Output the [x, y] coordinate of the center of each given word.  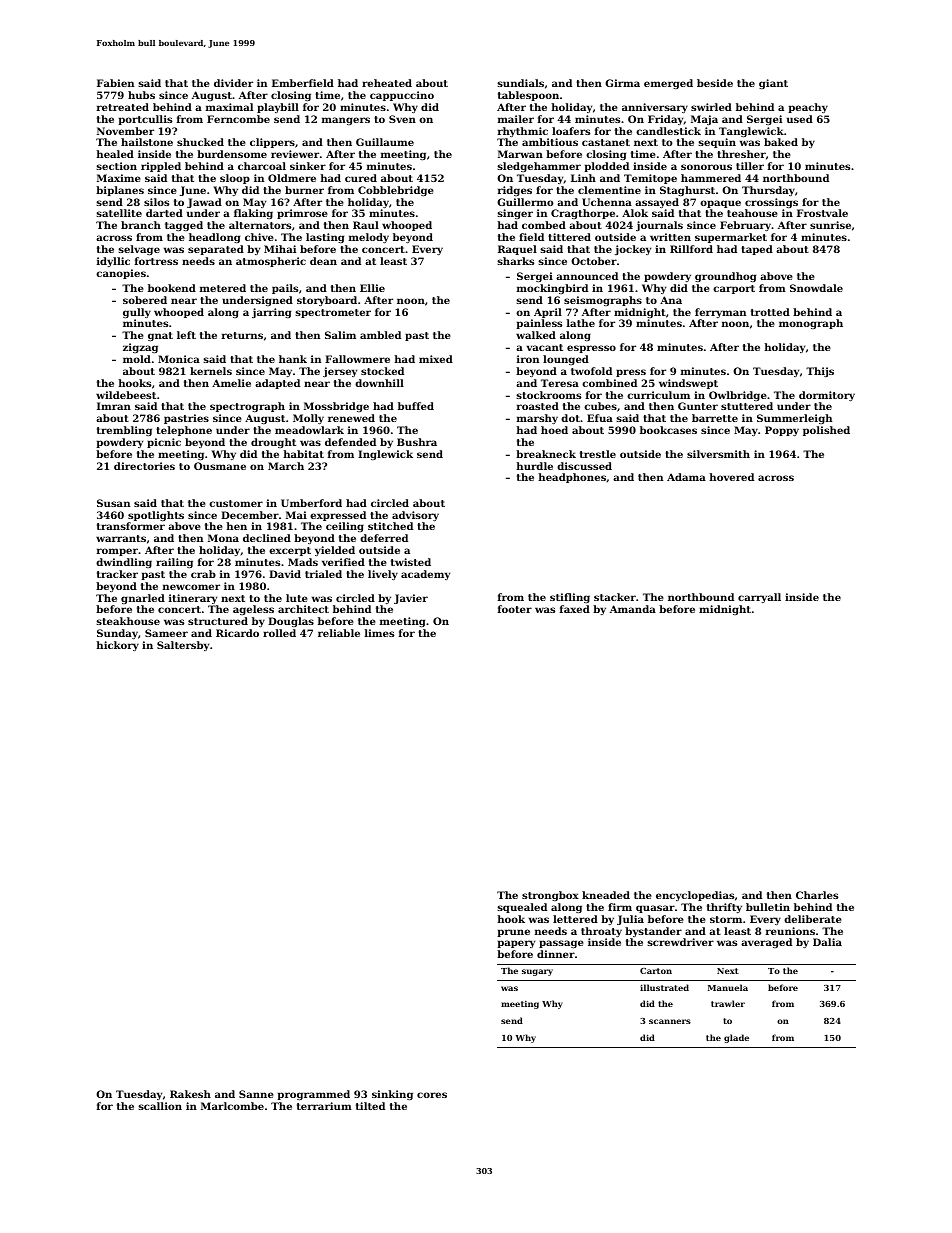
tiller [750, 166]
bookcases [668, 430]
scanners [670, 1021]
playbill [278, 108]
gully [137, 313]
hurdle [534, 466]
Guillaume [385, 142]
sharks [515, 261]
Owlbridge [738, 396]
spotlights [156, 516]
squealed [522, 908]
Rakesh [190, 1094]
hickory [117, 646]
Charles [817, 895]
